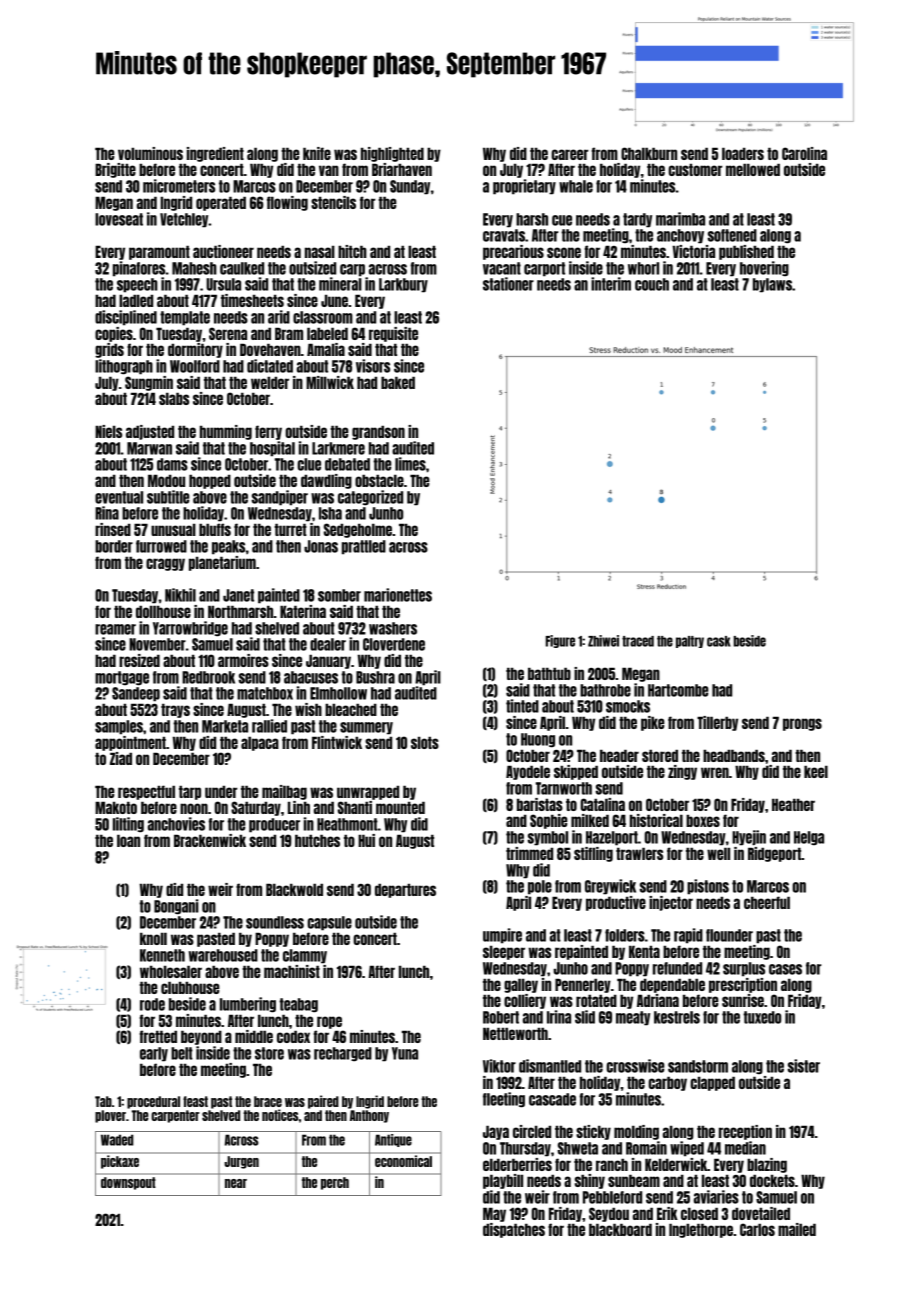  I want to click on Huong, so click(538, 740).
